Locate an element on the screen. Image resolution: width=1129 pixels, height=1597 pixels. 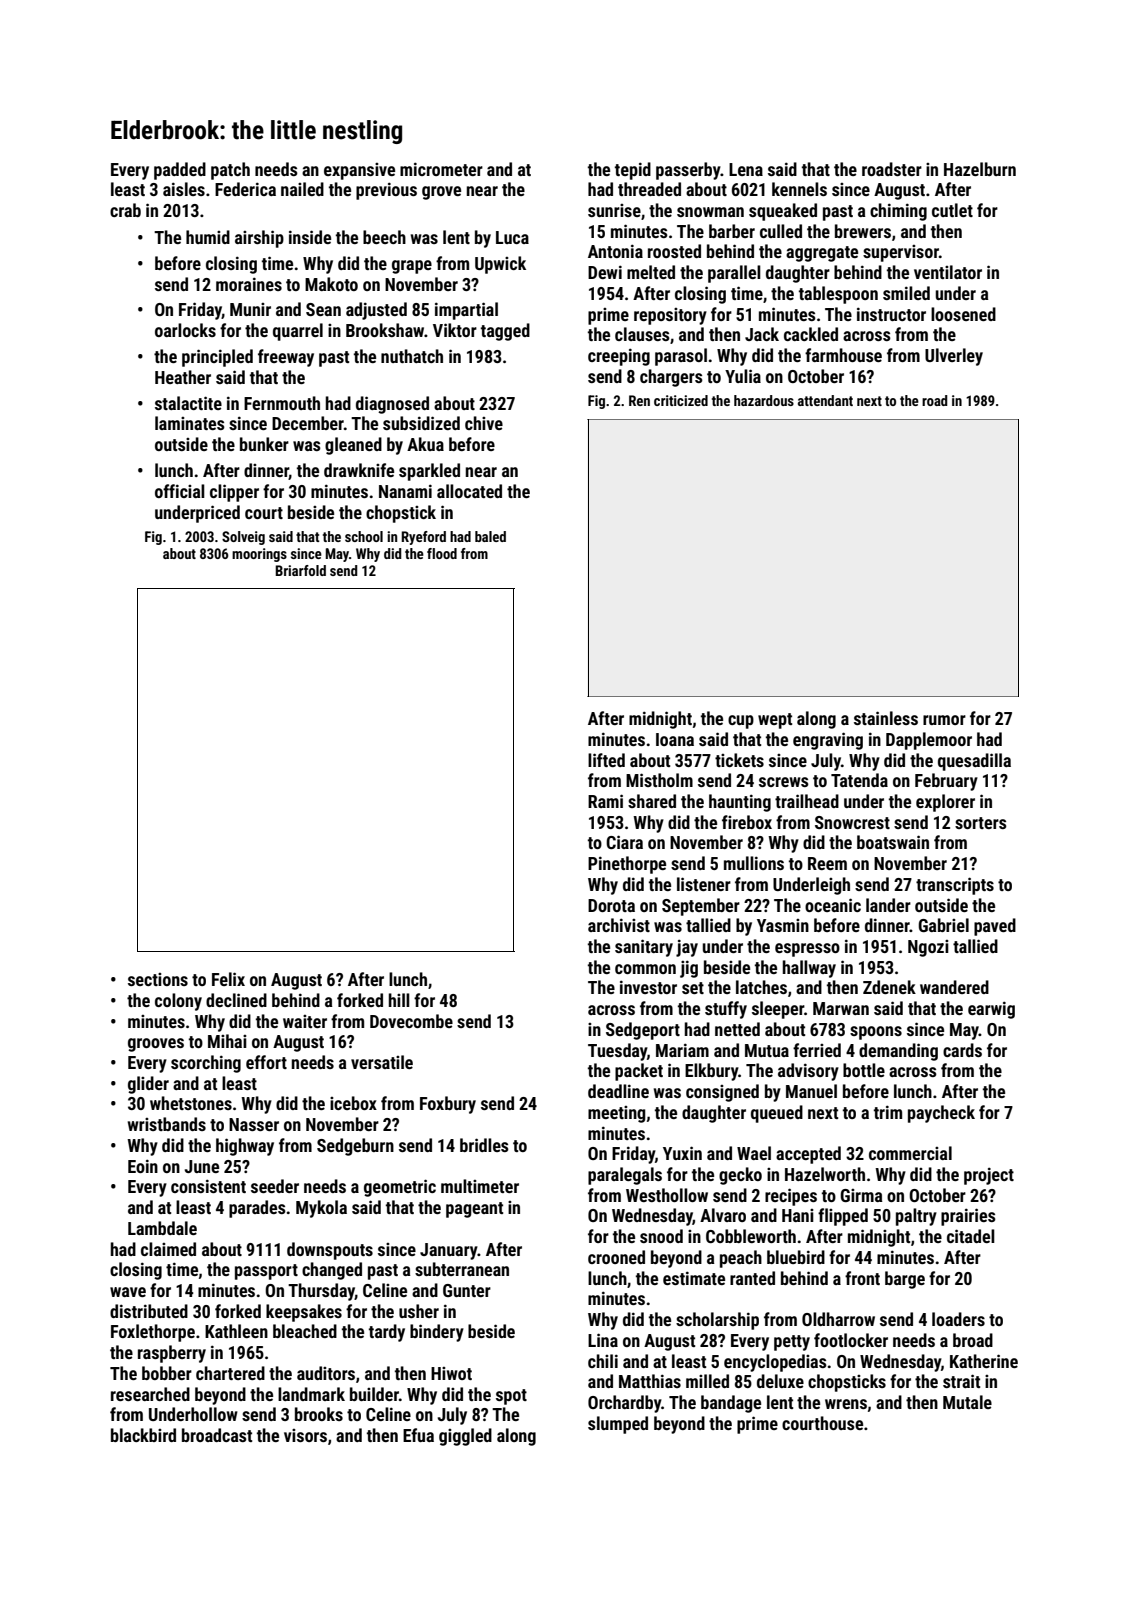
beech is located at coordinates (384, 237).
